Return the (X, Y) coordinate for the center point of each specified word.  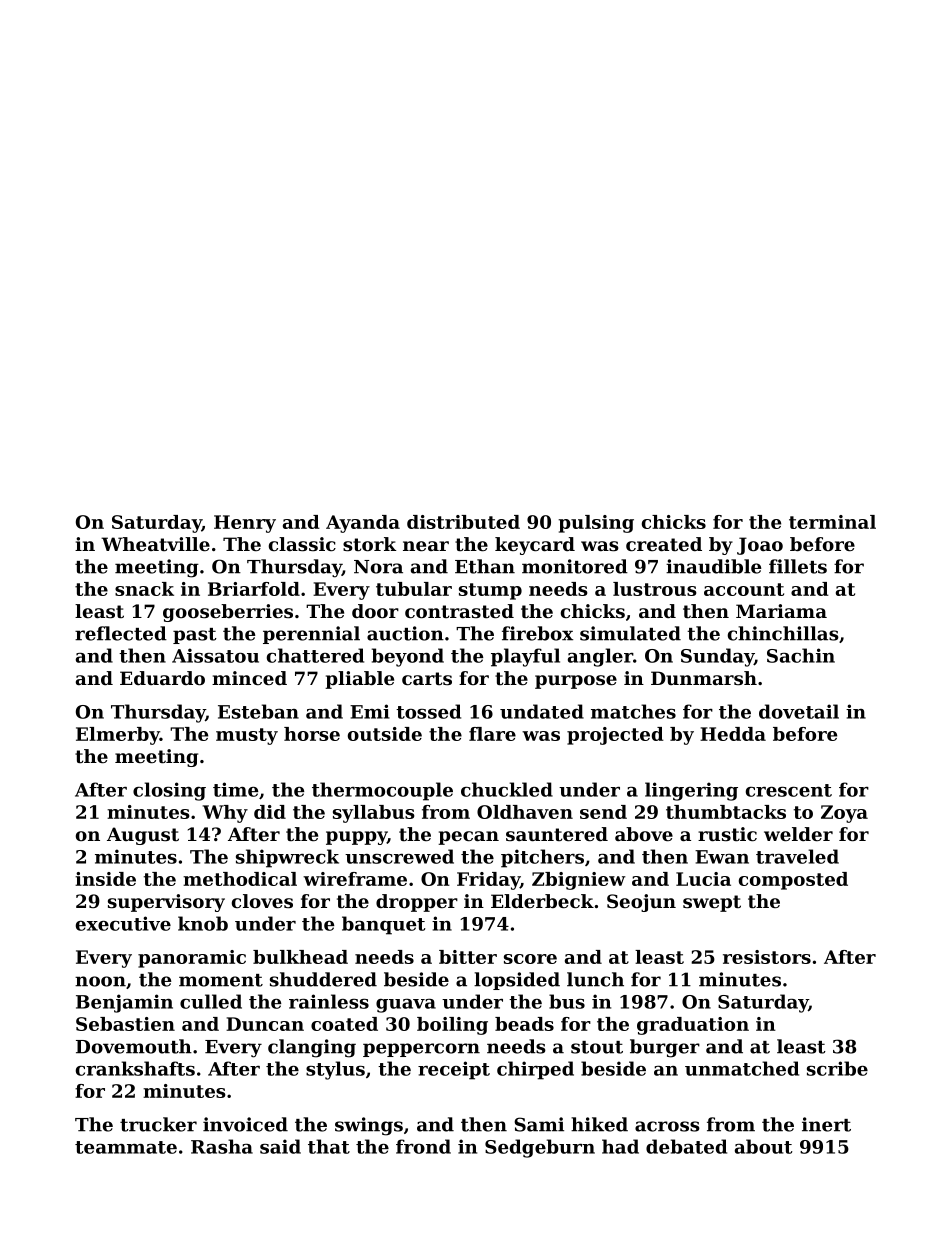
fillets (798, 566)
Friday (488, 881)
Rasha (222, 1146)
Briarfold (254, 589)
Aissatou (215, 655)
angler (600, 657)
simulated (630, 633)
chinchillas (783, 633)
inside (105, 879)
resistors (767, 957)
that (329, 1146)
